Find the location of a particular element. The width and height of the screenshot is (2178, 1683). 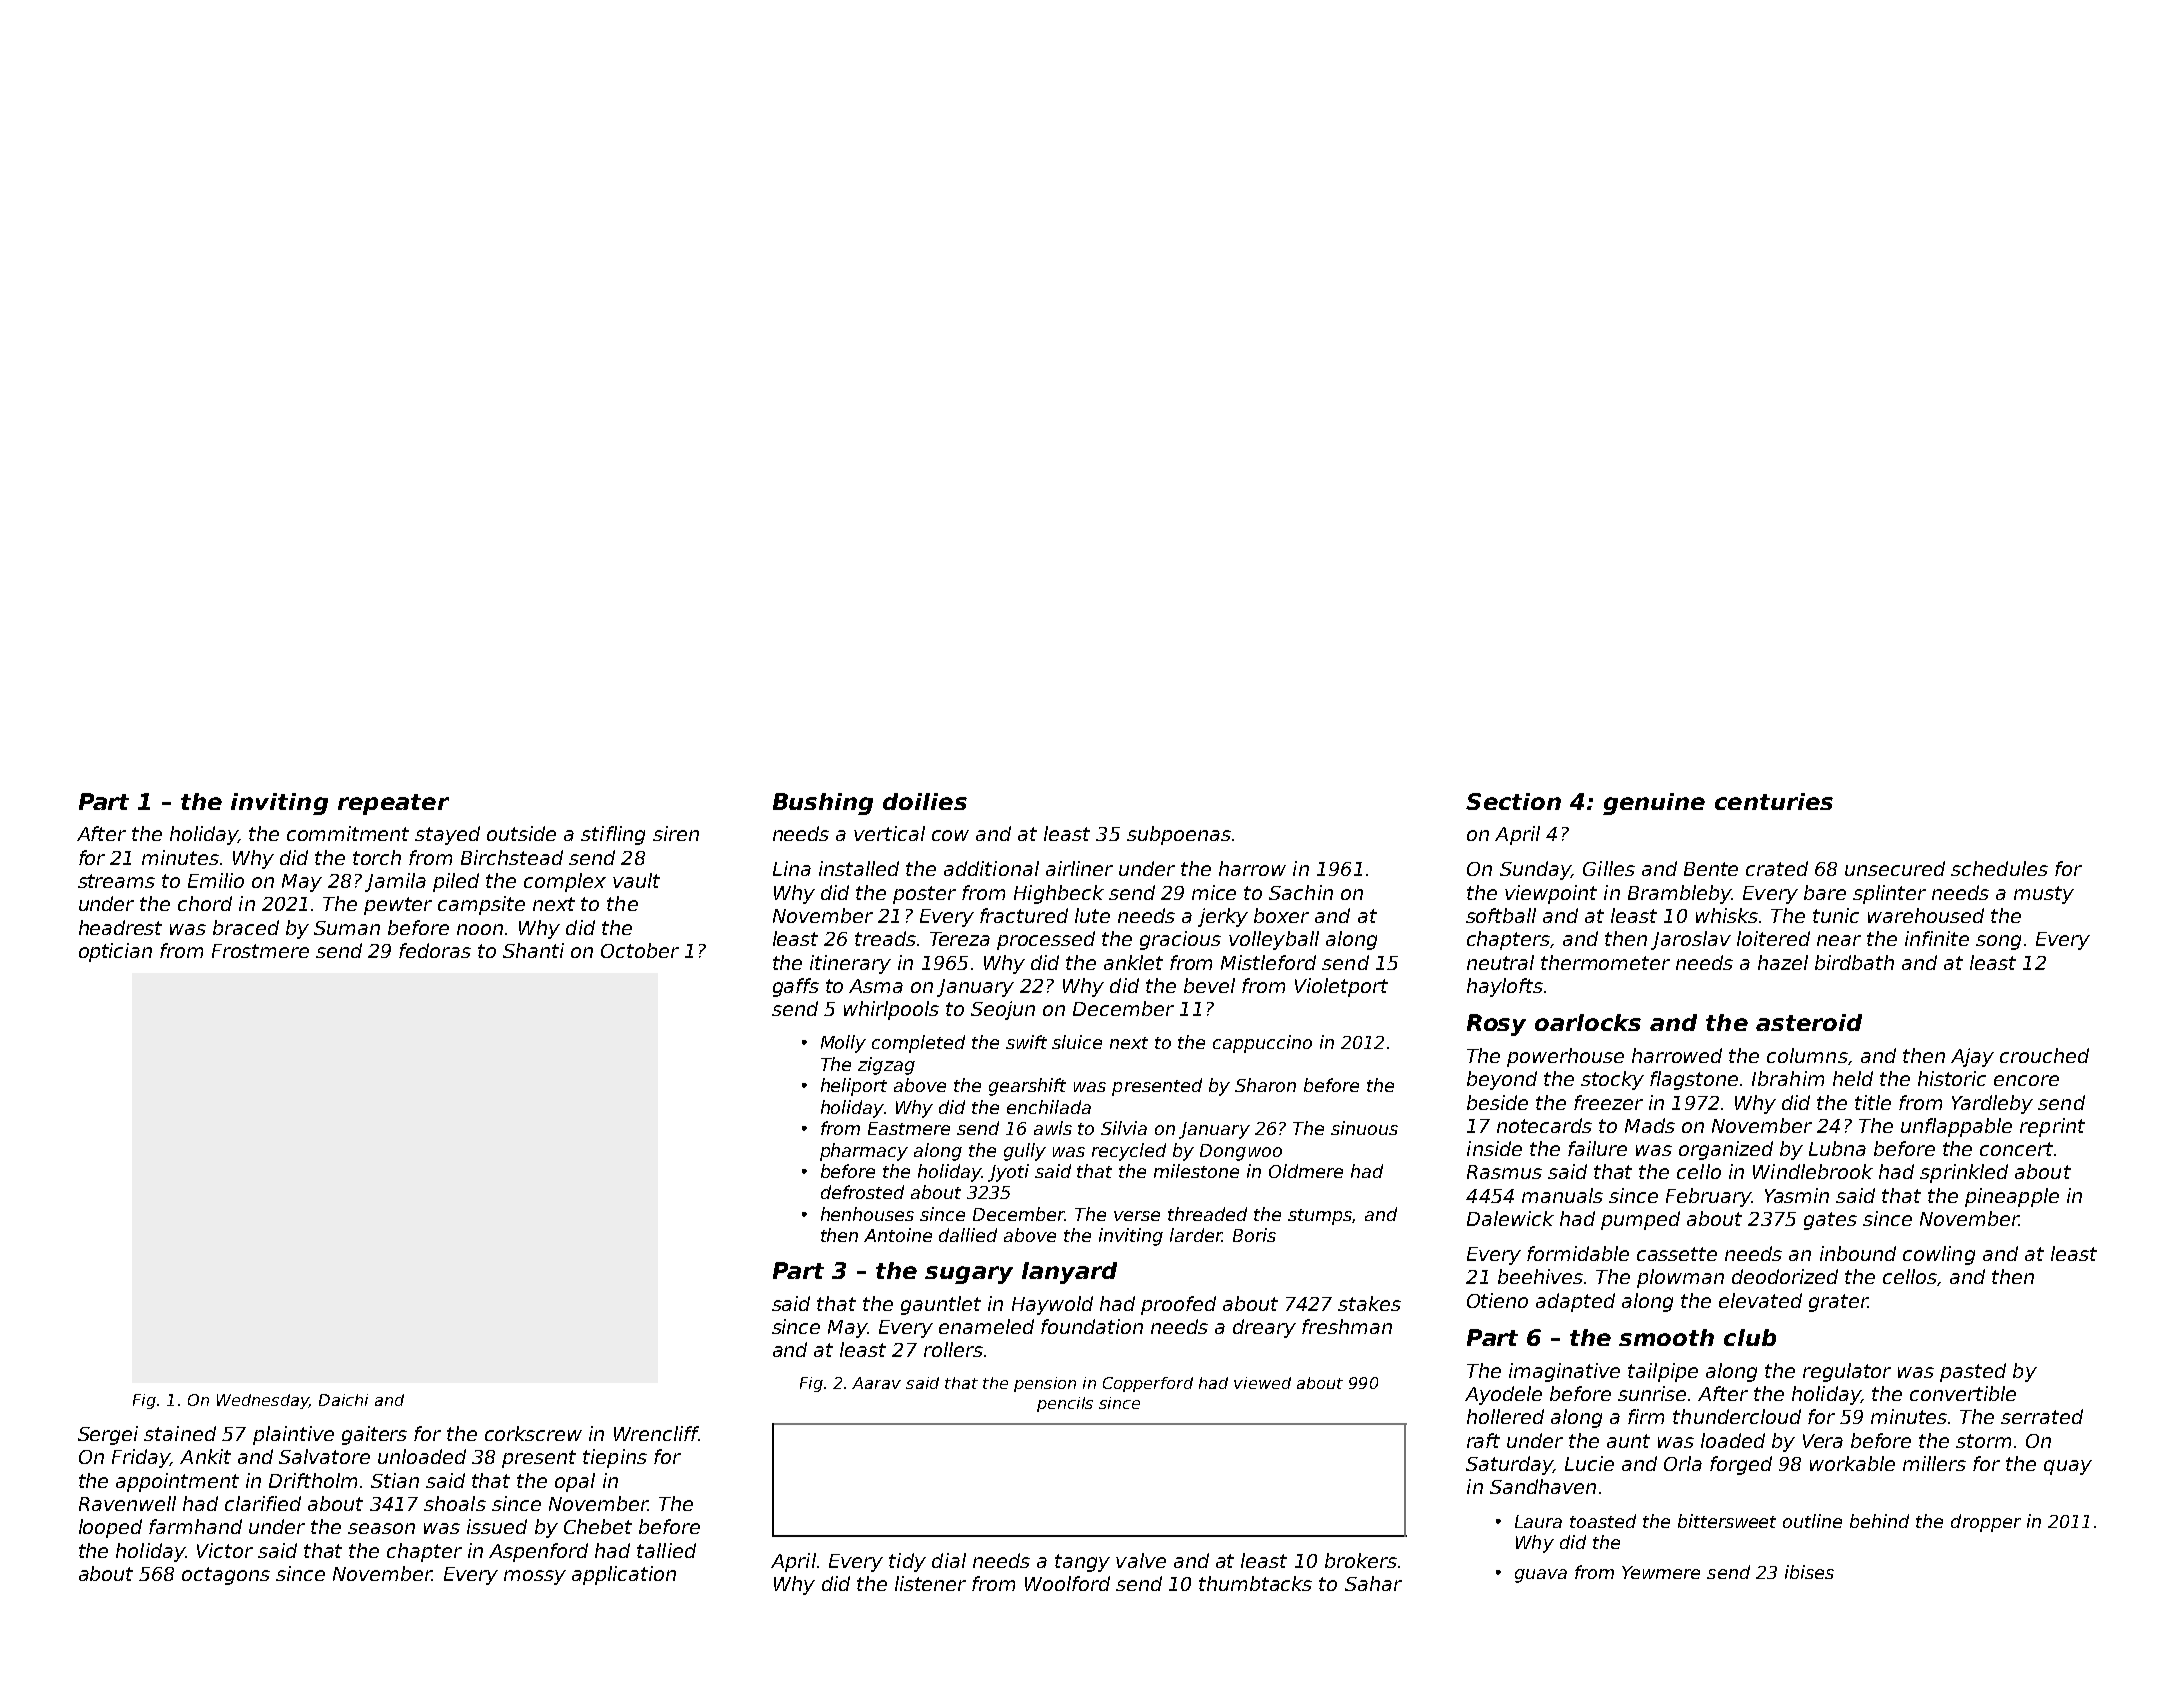

optician is located at coordinates (115, 952).
